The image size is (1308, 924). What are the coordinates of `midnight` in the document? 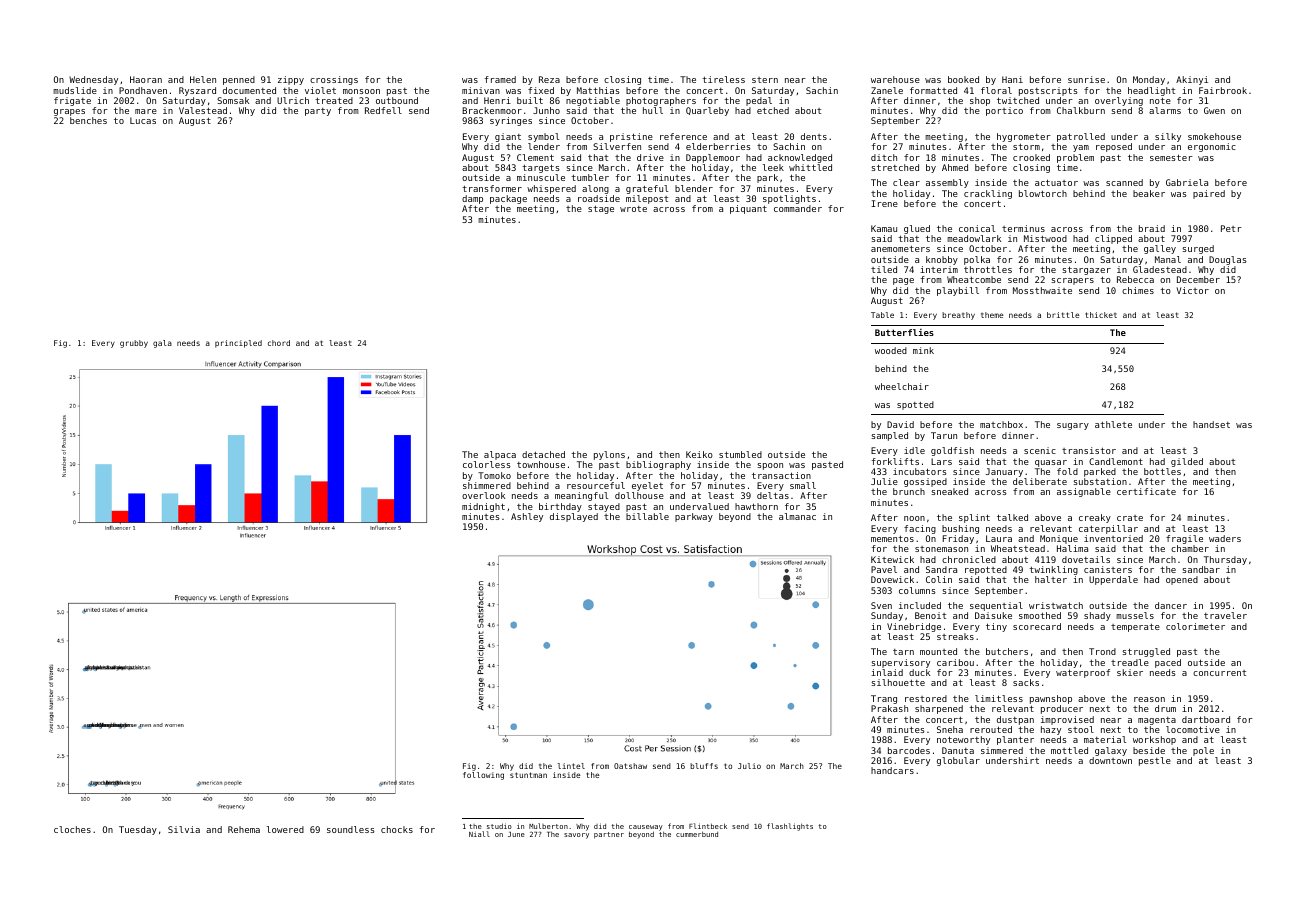 It's located at (483, 507).
